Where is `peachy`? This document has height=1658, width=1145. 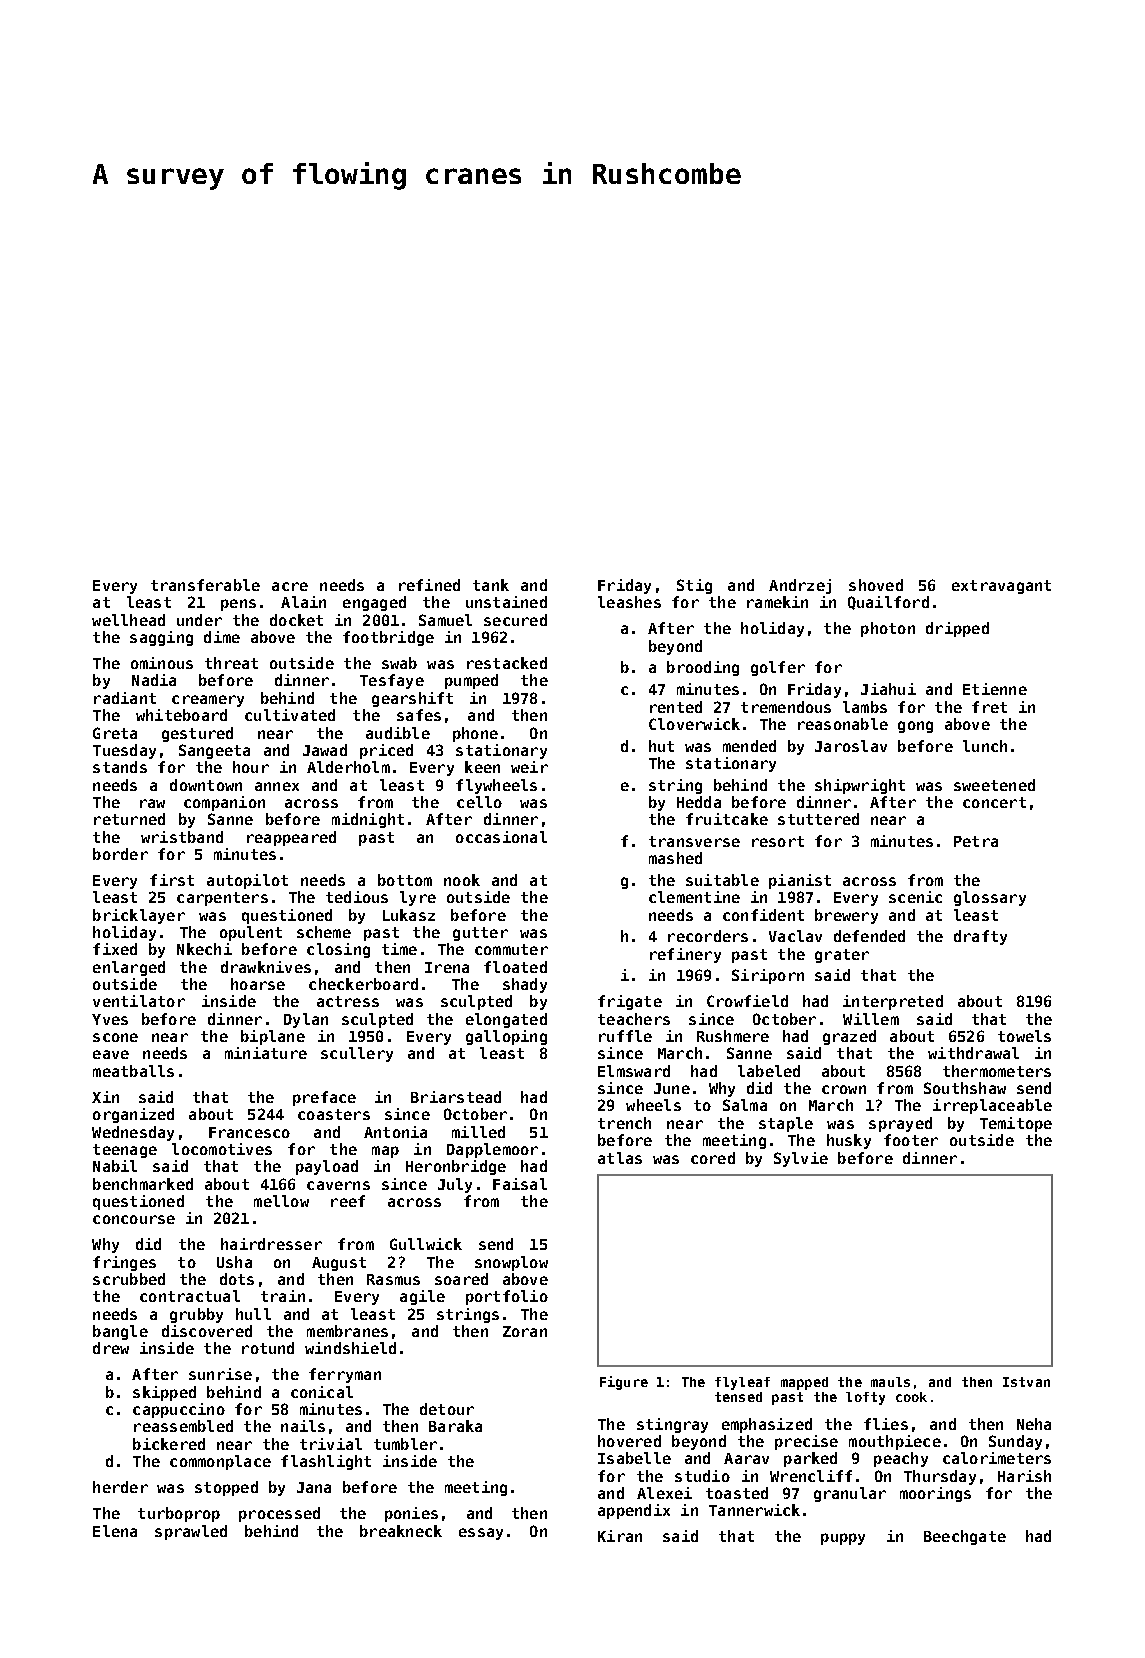
peachy is located at coordinates (901, 1459).
